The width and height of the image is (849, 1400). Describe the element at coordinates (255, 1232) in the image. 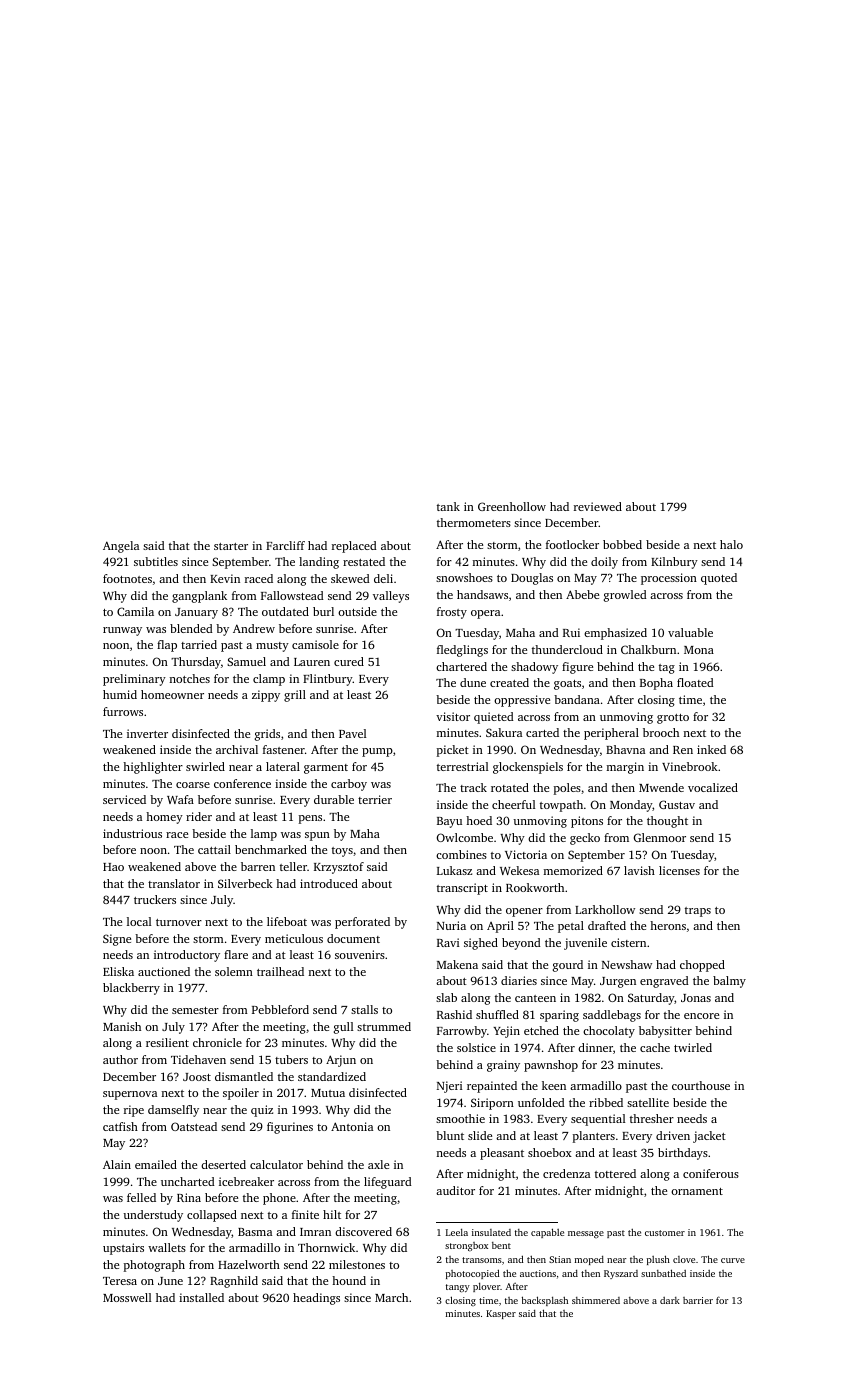

I see `Basma` at that location.
